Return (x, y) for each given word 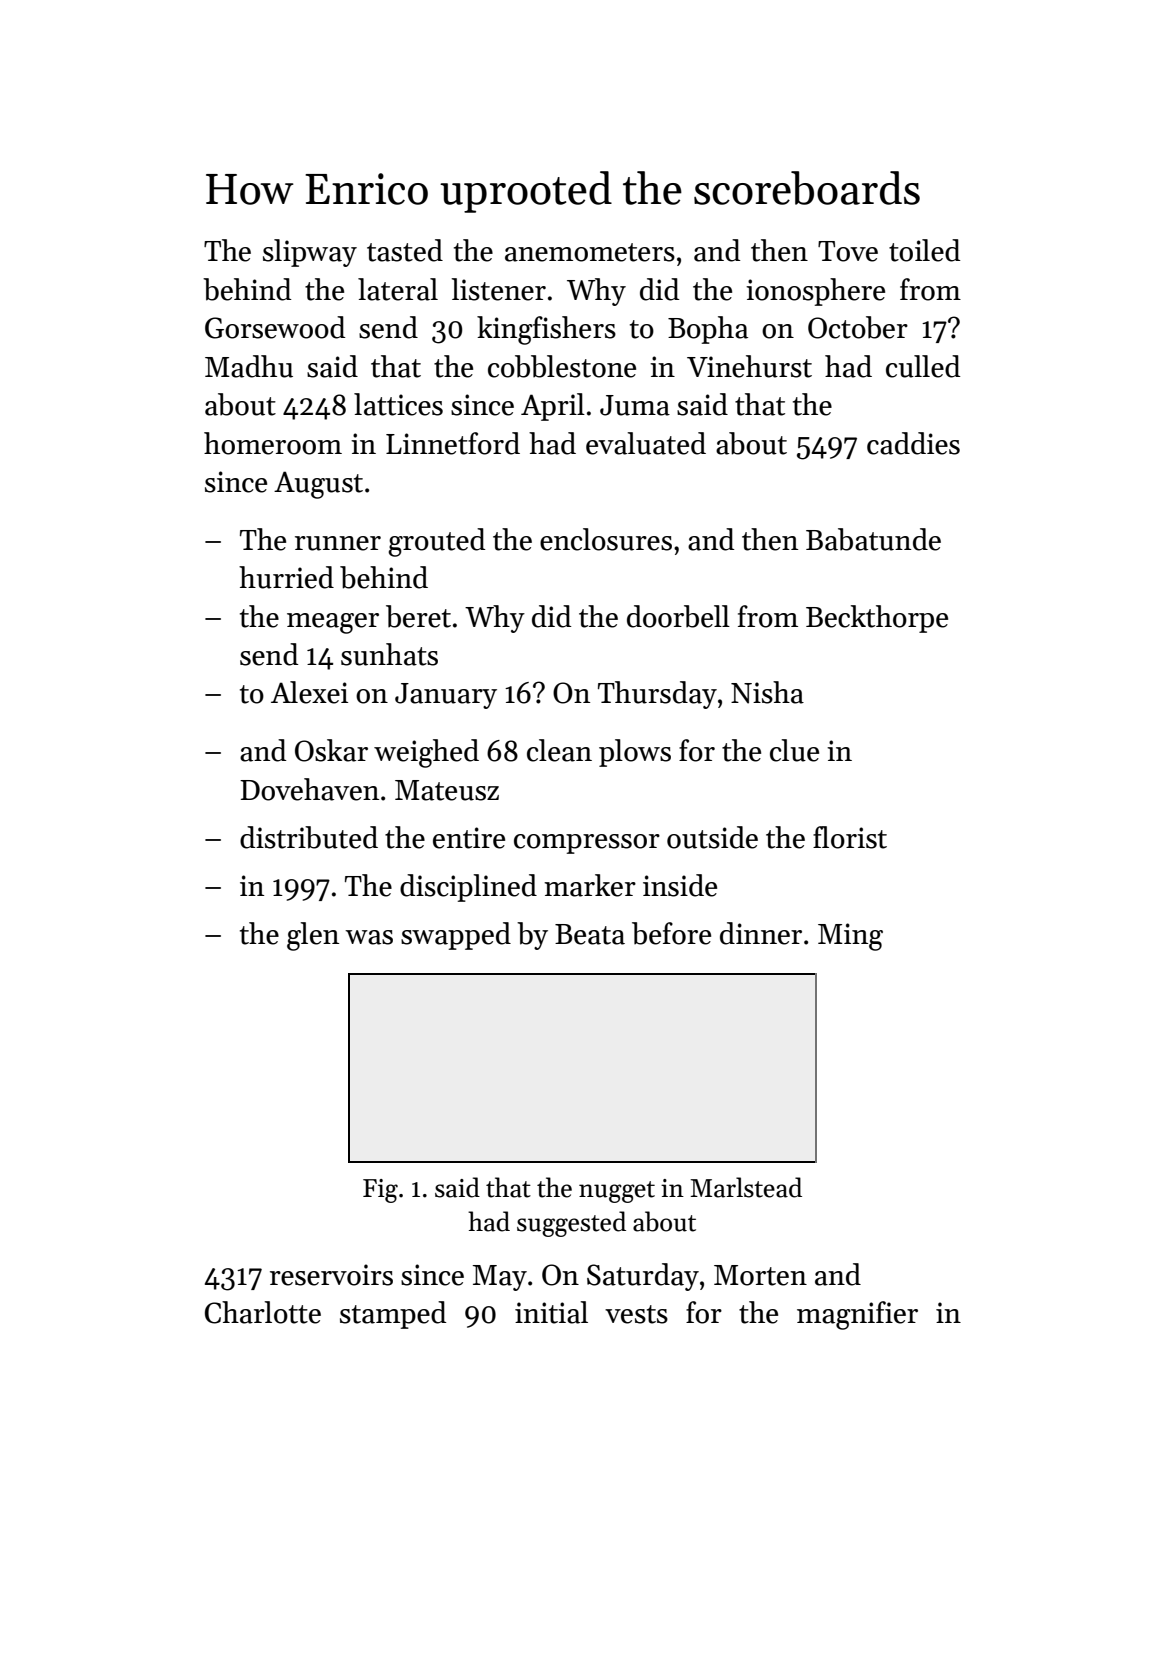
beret (418, 616)
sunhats (389, 654)
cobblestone (562, 366)
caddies (913, 443)
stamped (393, 1315)
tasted (405, 250)
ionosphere (815, 292)
